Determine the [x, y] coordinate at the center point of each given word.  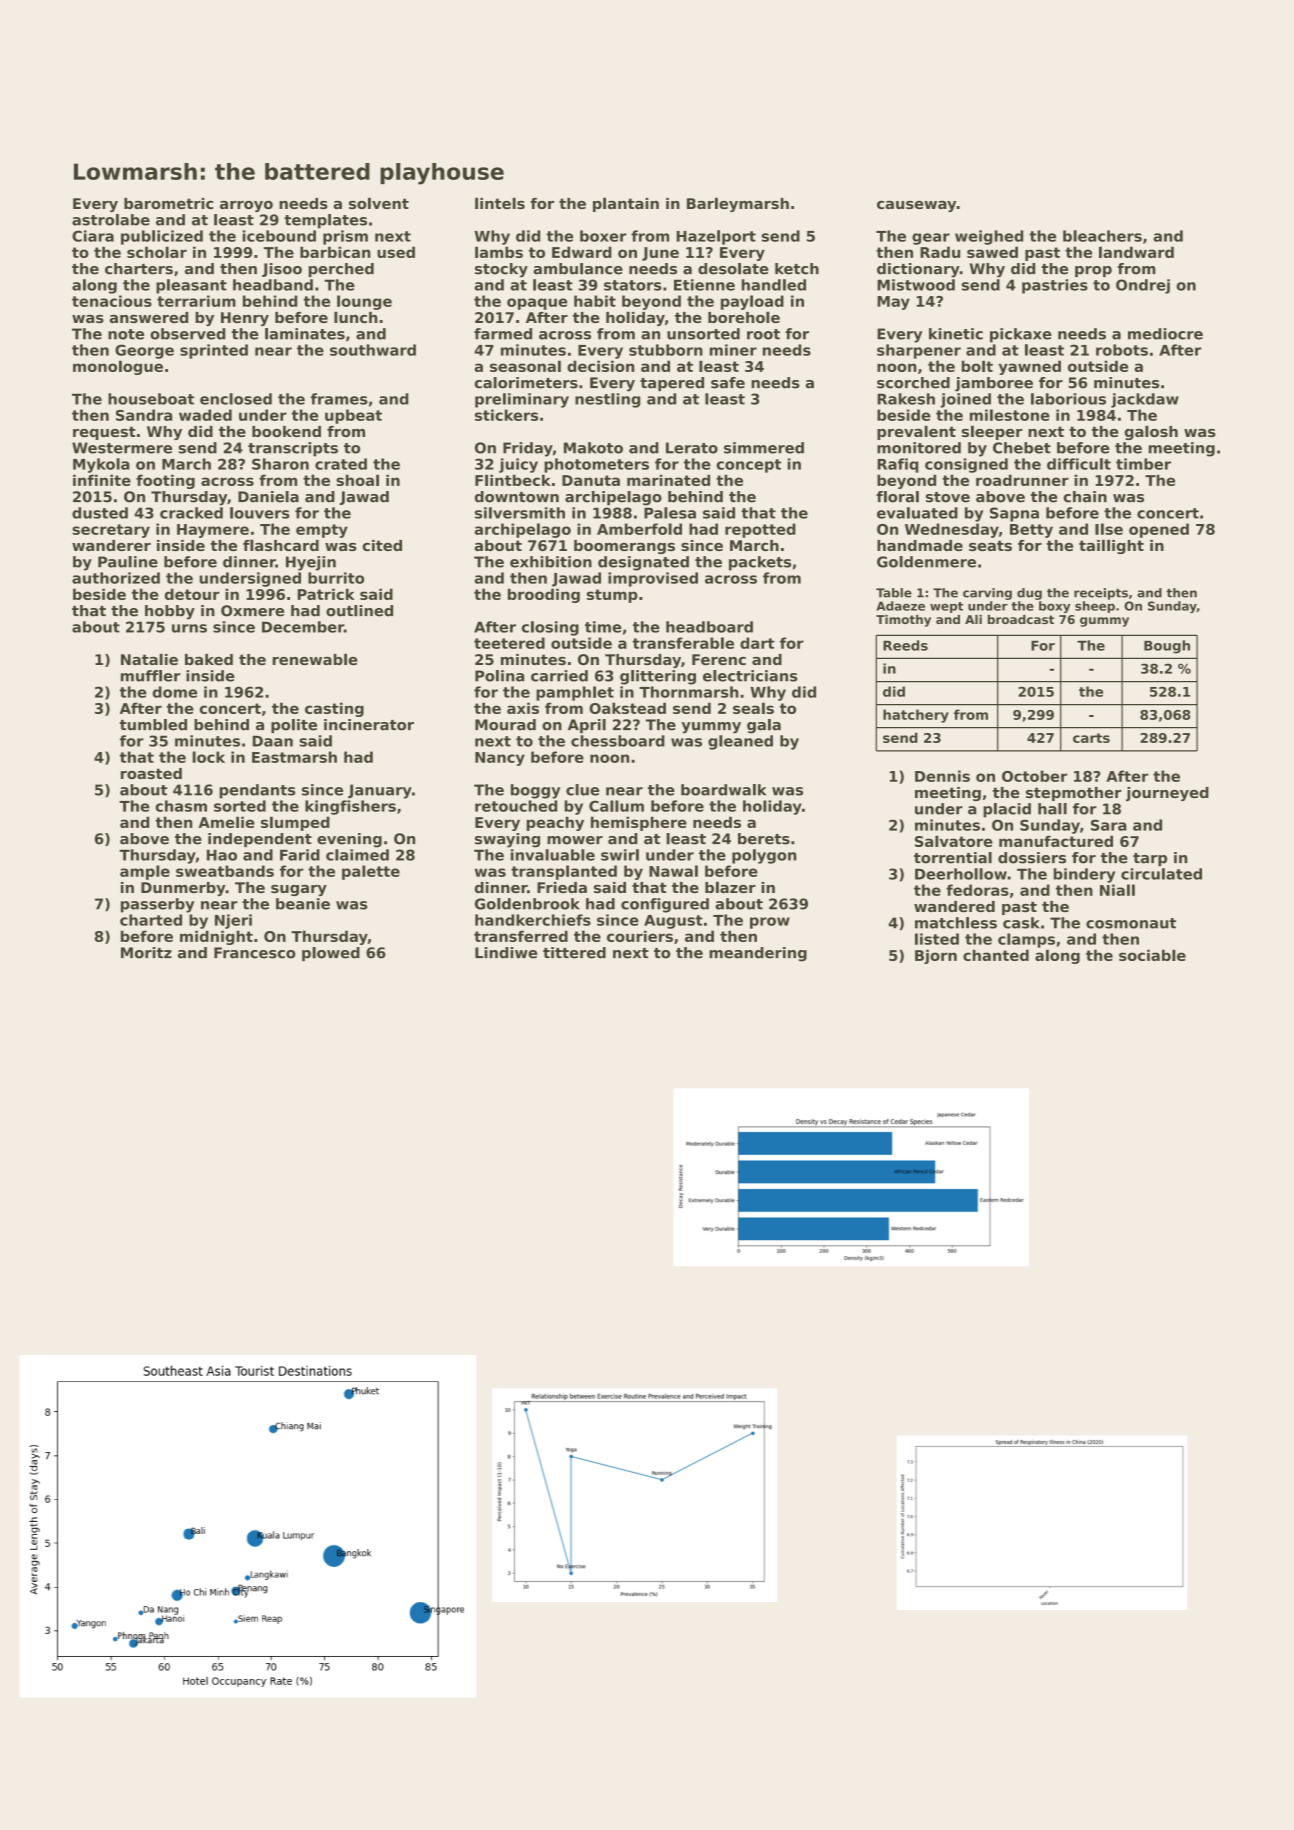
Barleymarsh [738, 204]
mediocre [1165, 334]
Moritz [146, 953]
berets [764, 839]
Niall [1117, 890]
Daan [273, 741]
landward [1136, 252]
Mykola [101, 465]
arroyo [246, 206]
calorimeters [526, 383]
